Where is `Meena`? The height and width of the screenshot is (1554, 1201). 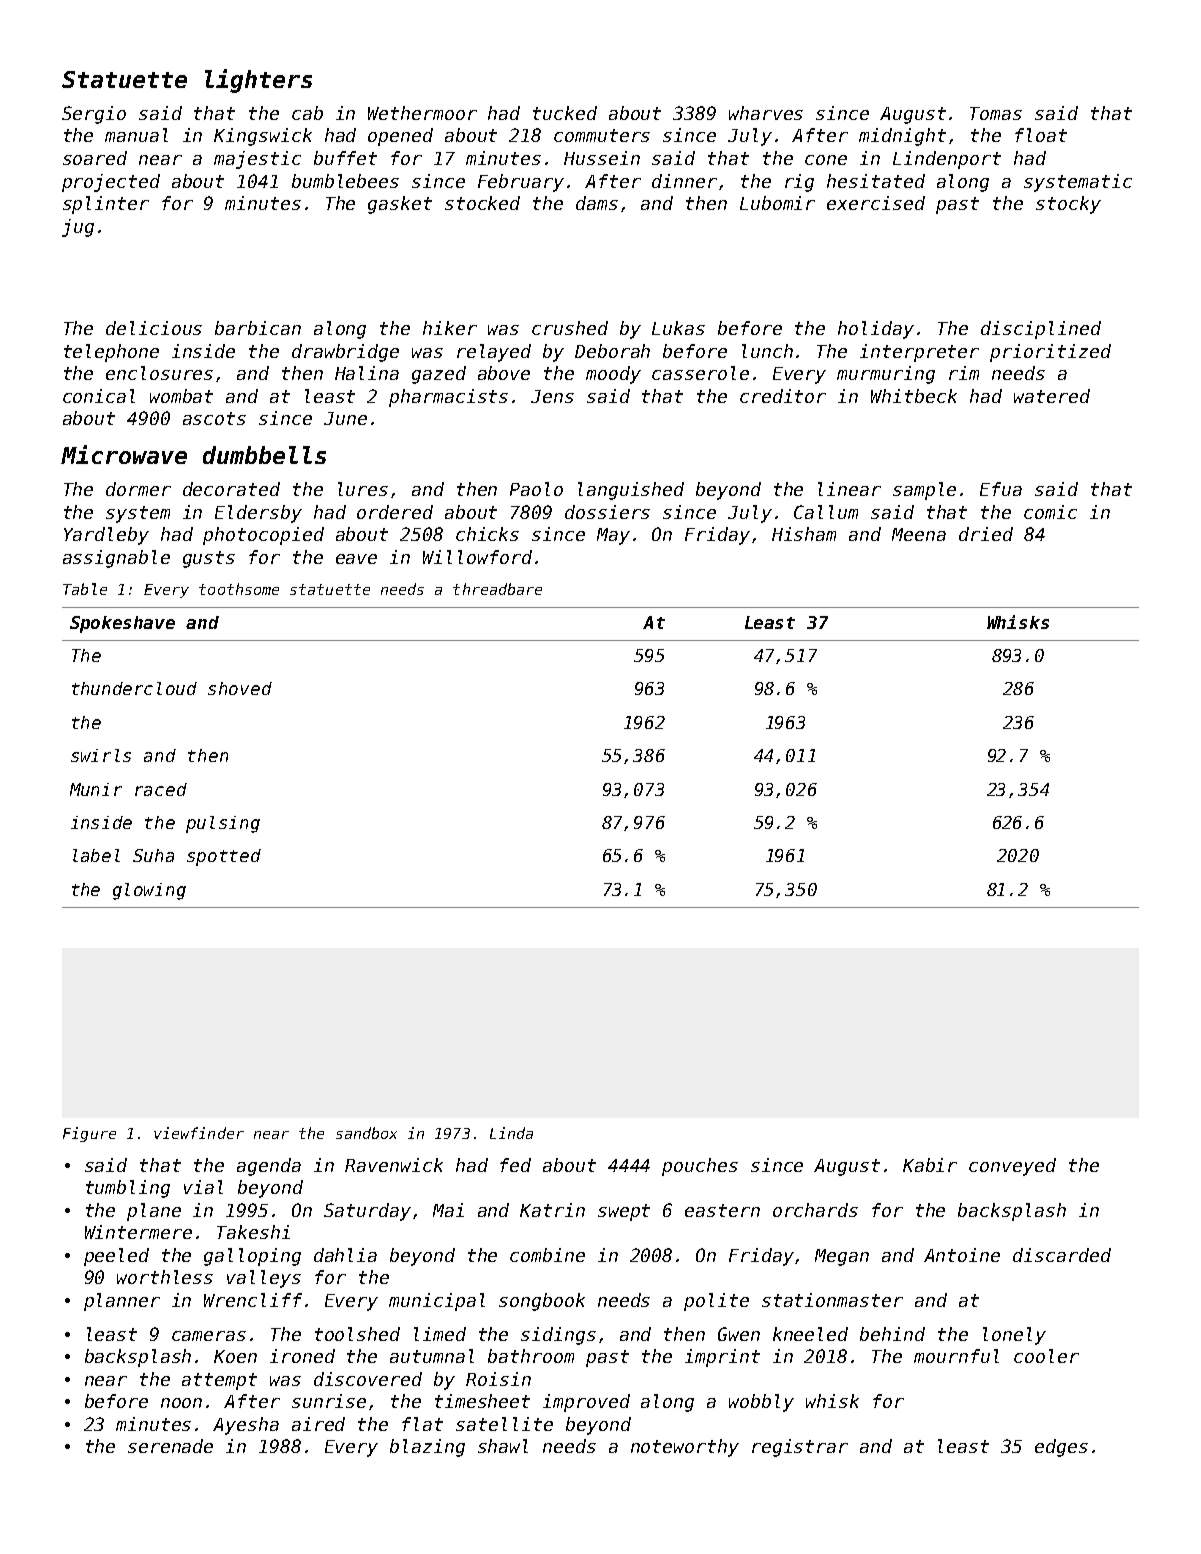 Meena is located at coordinates (919, 534).
